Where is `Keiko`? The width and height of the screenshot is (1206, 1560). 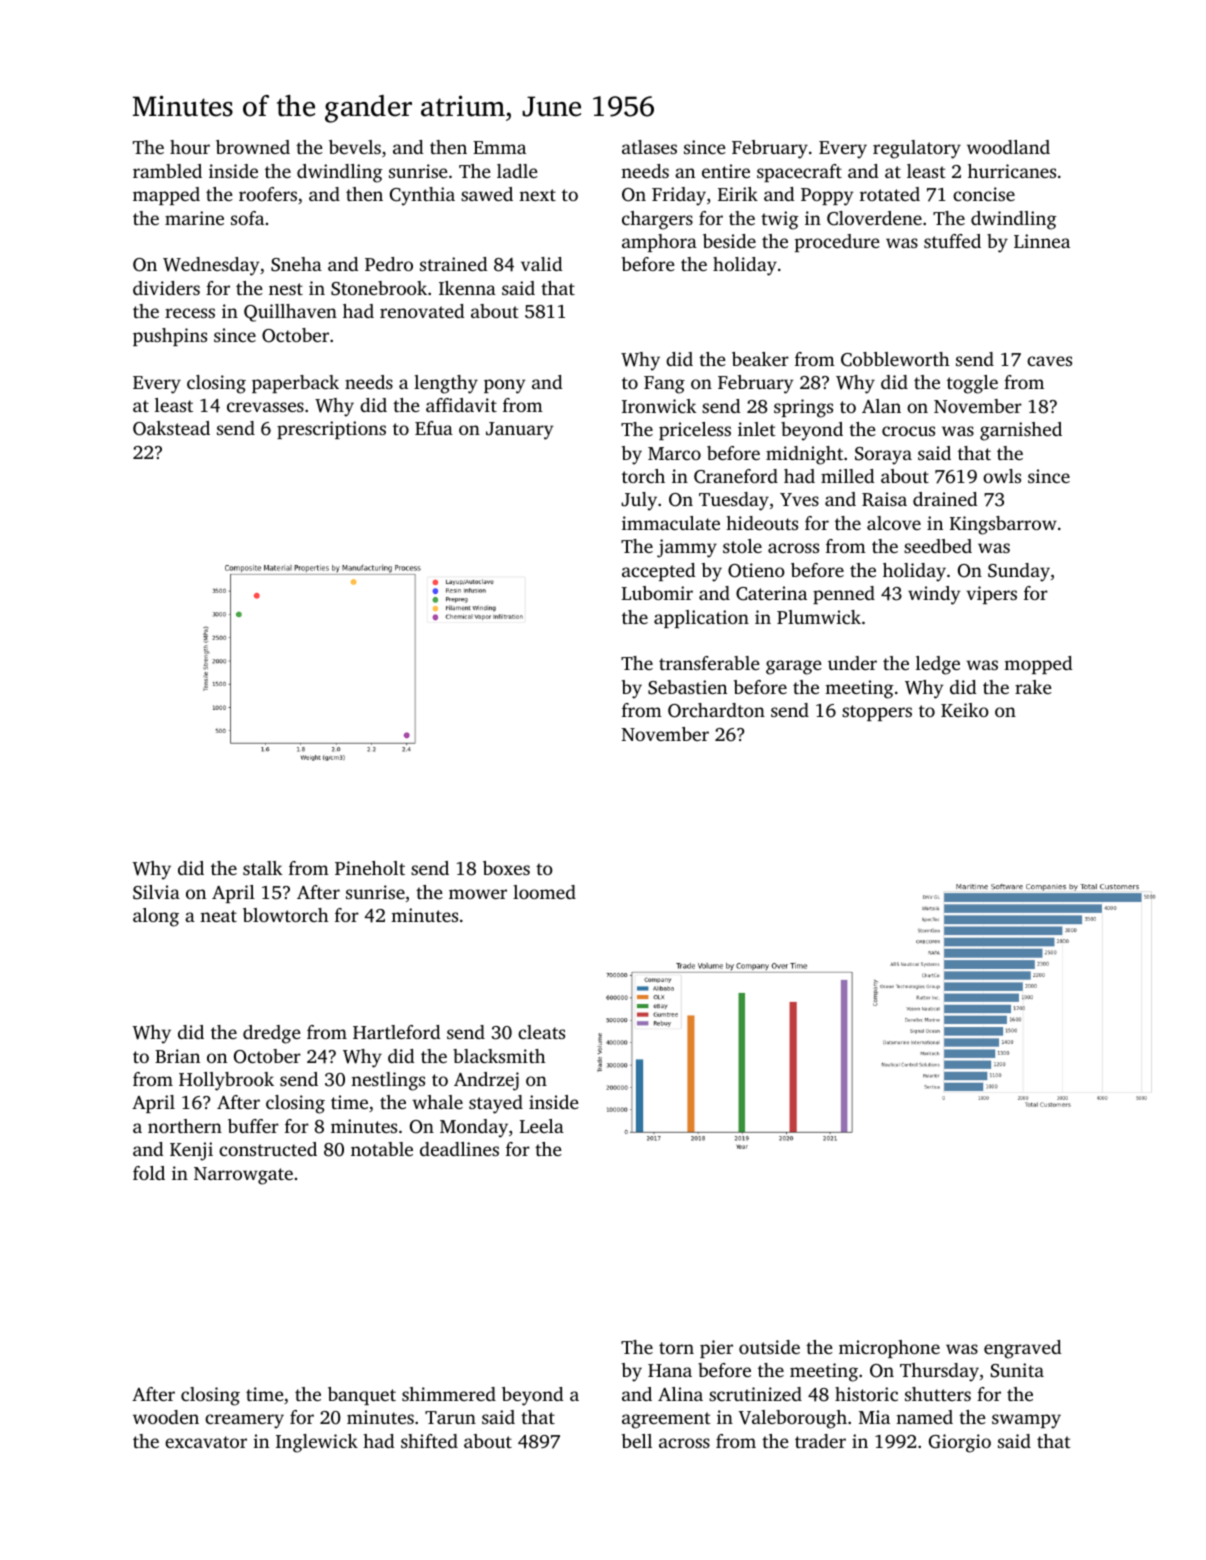
Keiko is located at coordinates (965, 710).
